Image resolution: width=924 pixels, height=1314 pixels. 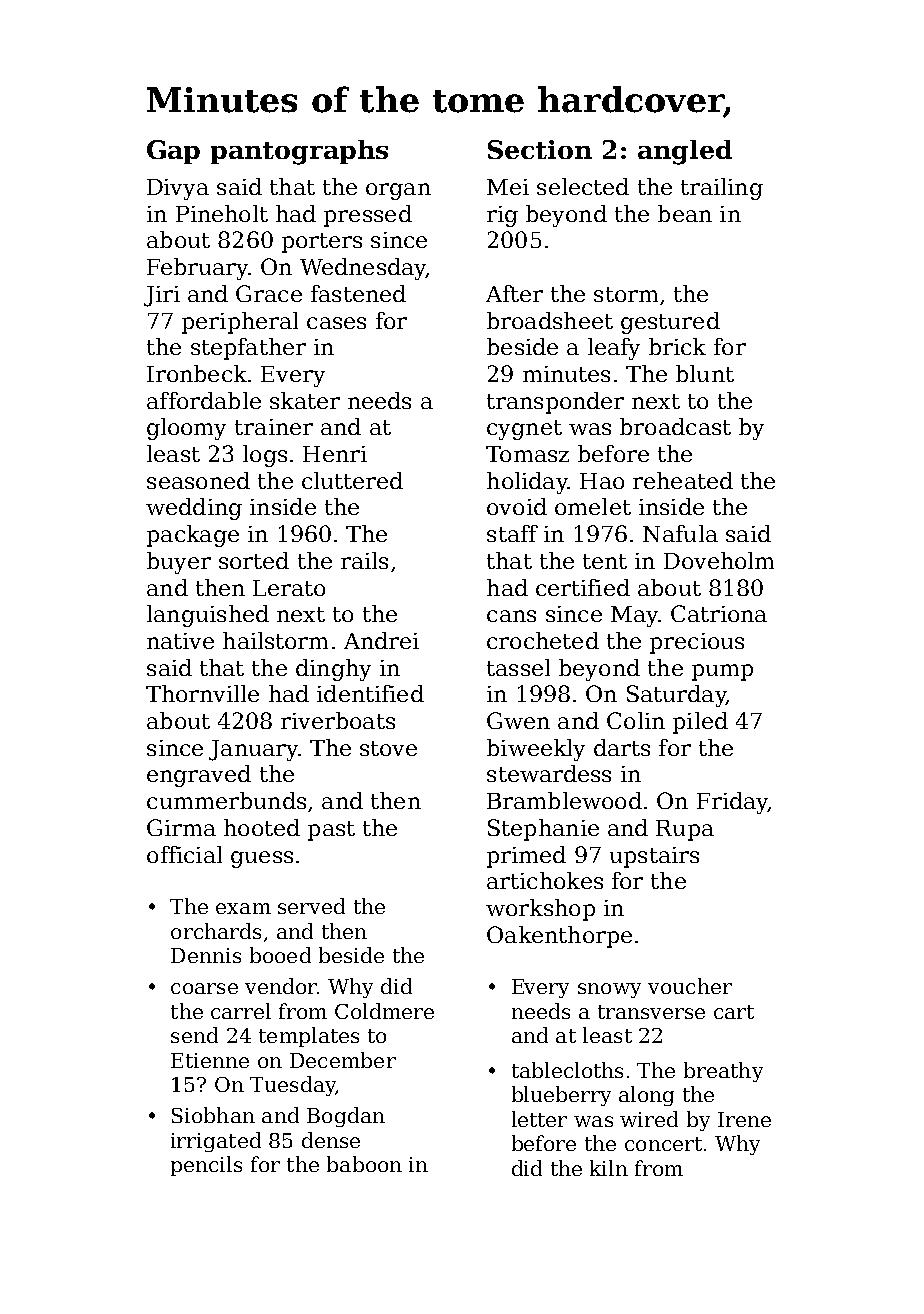 What do you see at coordinates (540, 149) in the screenshot?
I see `Section` at bounding box center [540, 149].
